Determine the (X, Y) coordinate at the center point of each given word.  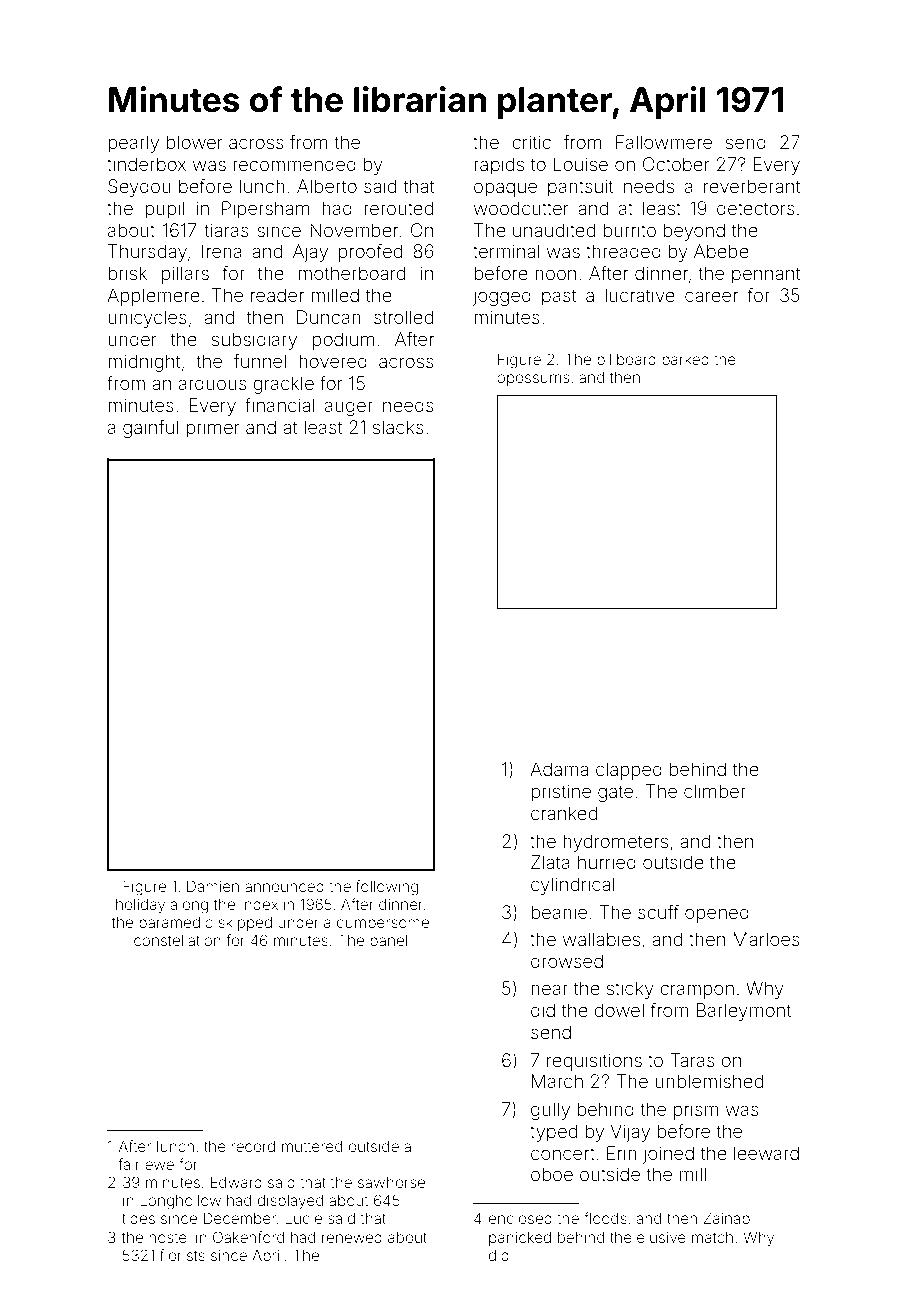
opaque (505, 189)
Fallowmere (664, 142)
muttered (312, 1146)
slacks (398, 427)
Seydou (139, 188)
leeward (766, 1153)
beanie (559, 912)
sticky (630, 990)
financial (280, 405)
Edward (236, 1182)
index (259, 904)
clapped (629, 771)
